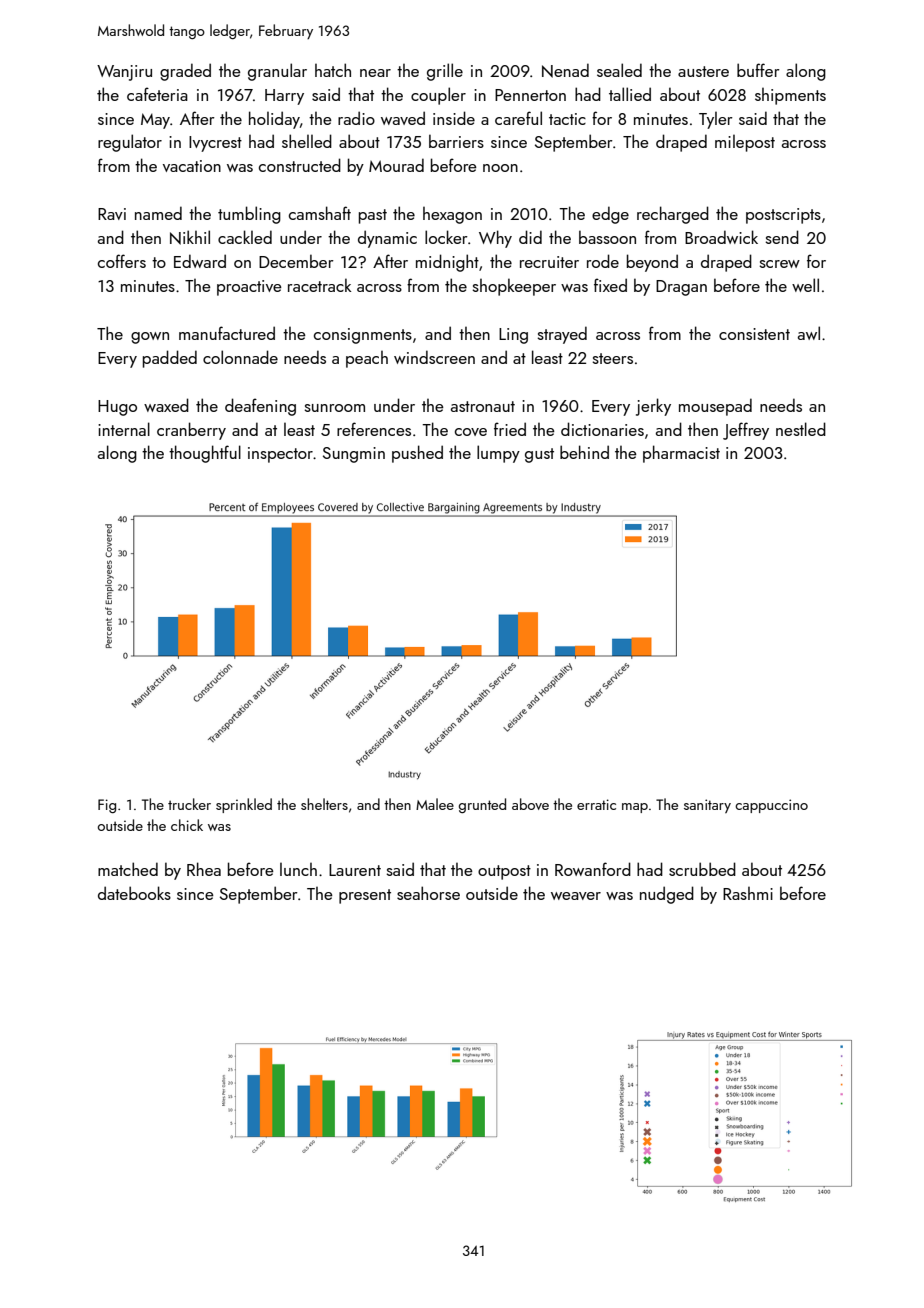  What do you see at coordinates (185, 72) in the screenshot?
I see `graded` at bounding box center [185, 72].
